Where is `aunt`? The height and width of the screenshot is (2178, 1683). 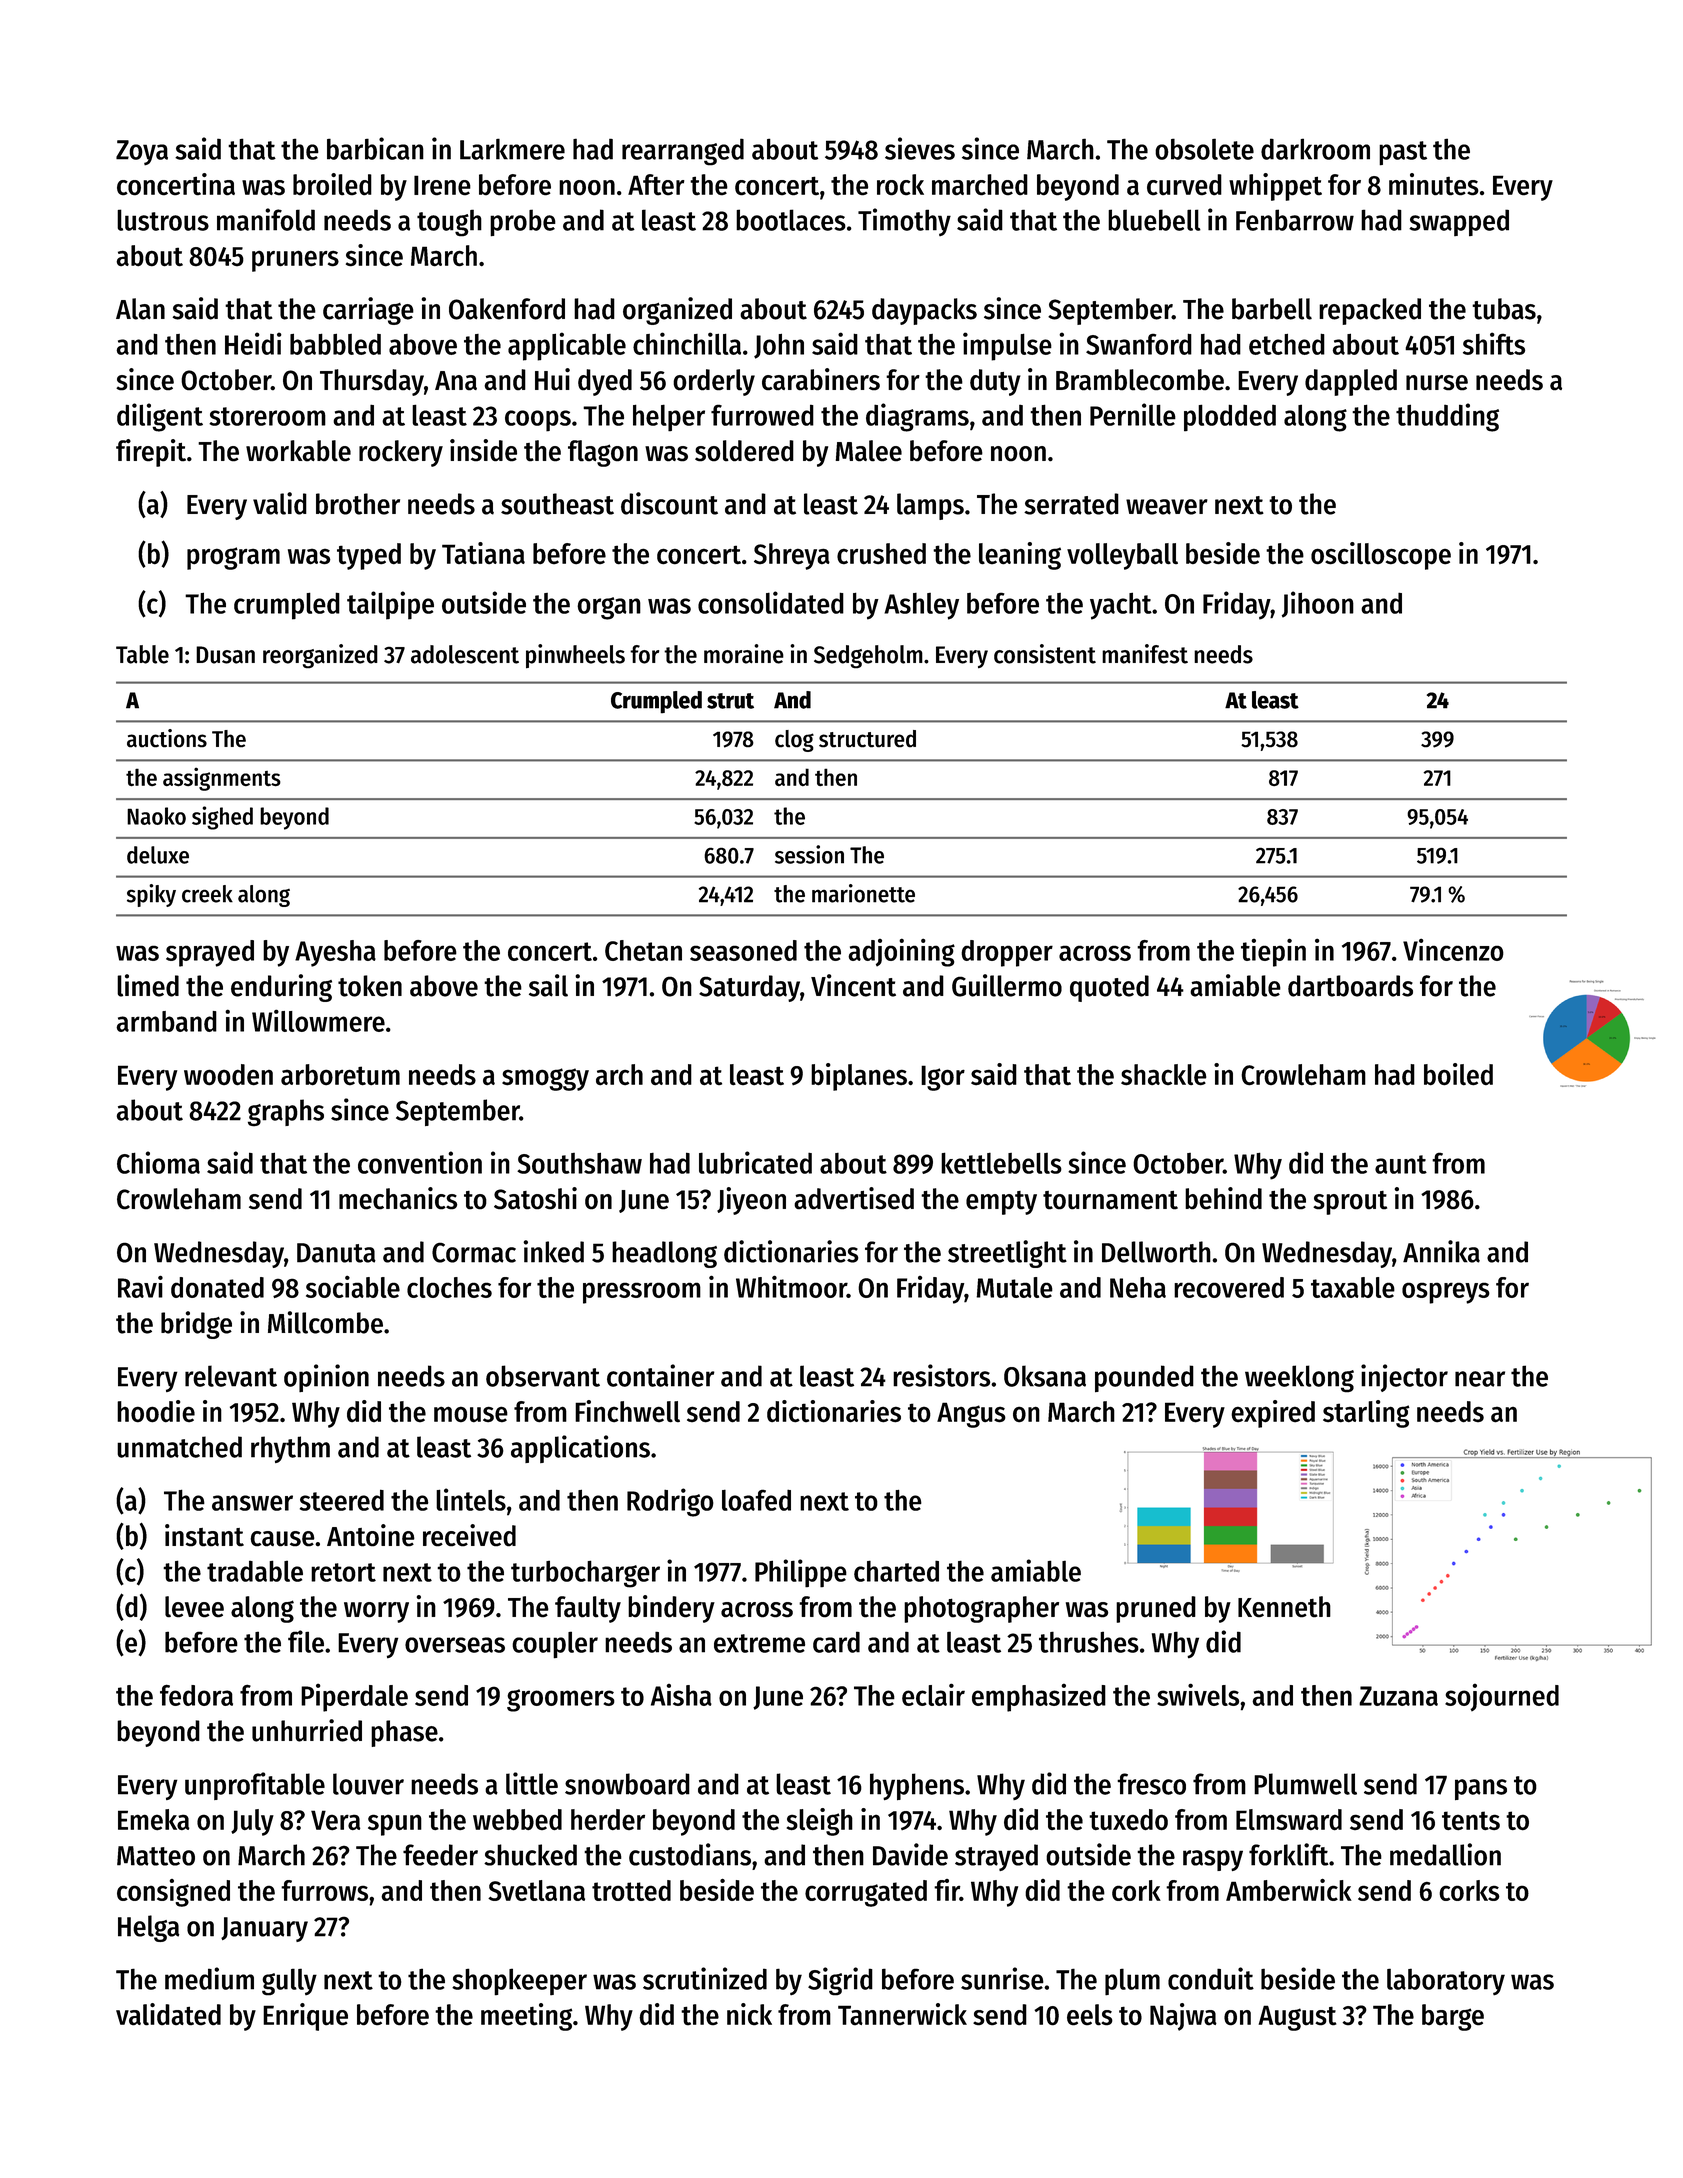 aunt is located at coordinates (1401, 1164).
